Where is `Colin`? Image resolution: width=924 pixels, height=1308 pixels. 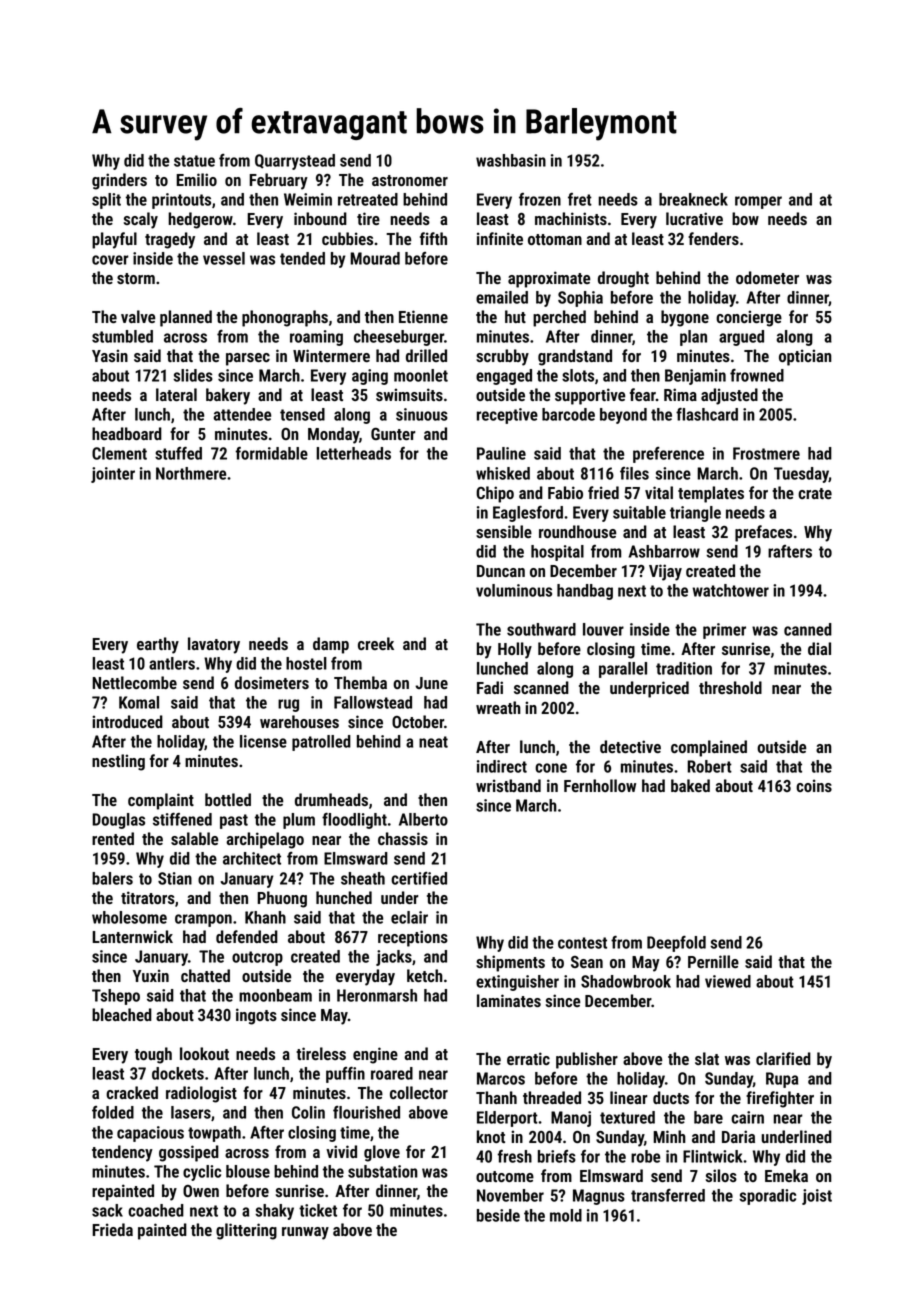
Colin is located at coordinates (308, 1112).
